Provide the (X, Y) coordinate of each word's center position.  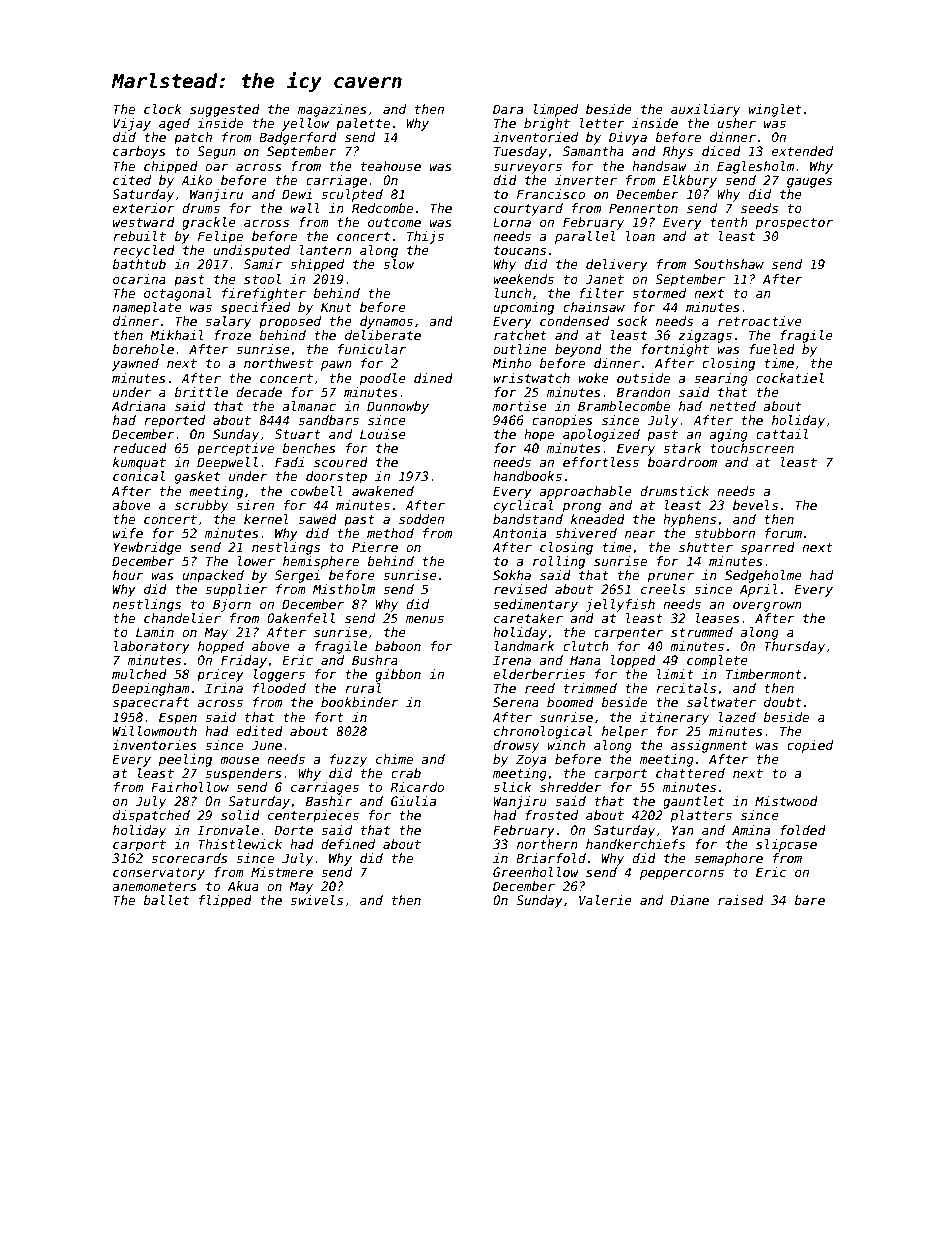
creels (663, 589)
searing (721, 379)
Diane (689, 900)
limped (555, 110)
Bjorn (232, 605)
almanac (309, 406)
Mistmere (282, 872)
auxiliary (705, 110)
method (390, 533)
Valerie (605, 900)
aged (174, 124)
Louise (383, 434)
